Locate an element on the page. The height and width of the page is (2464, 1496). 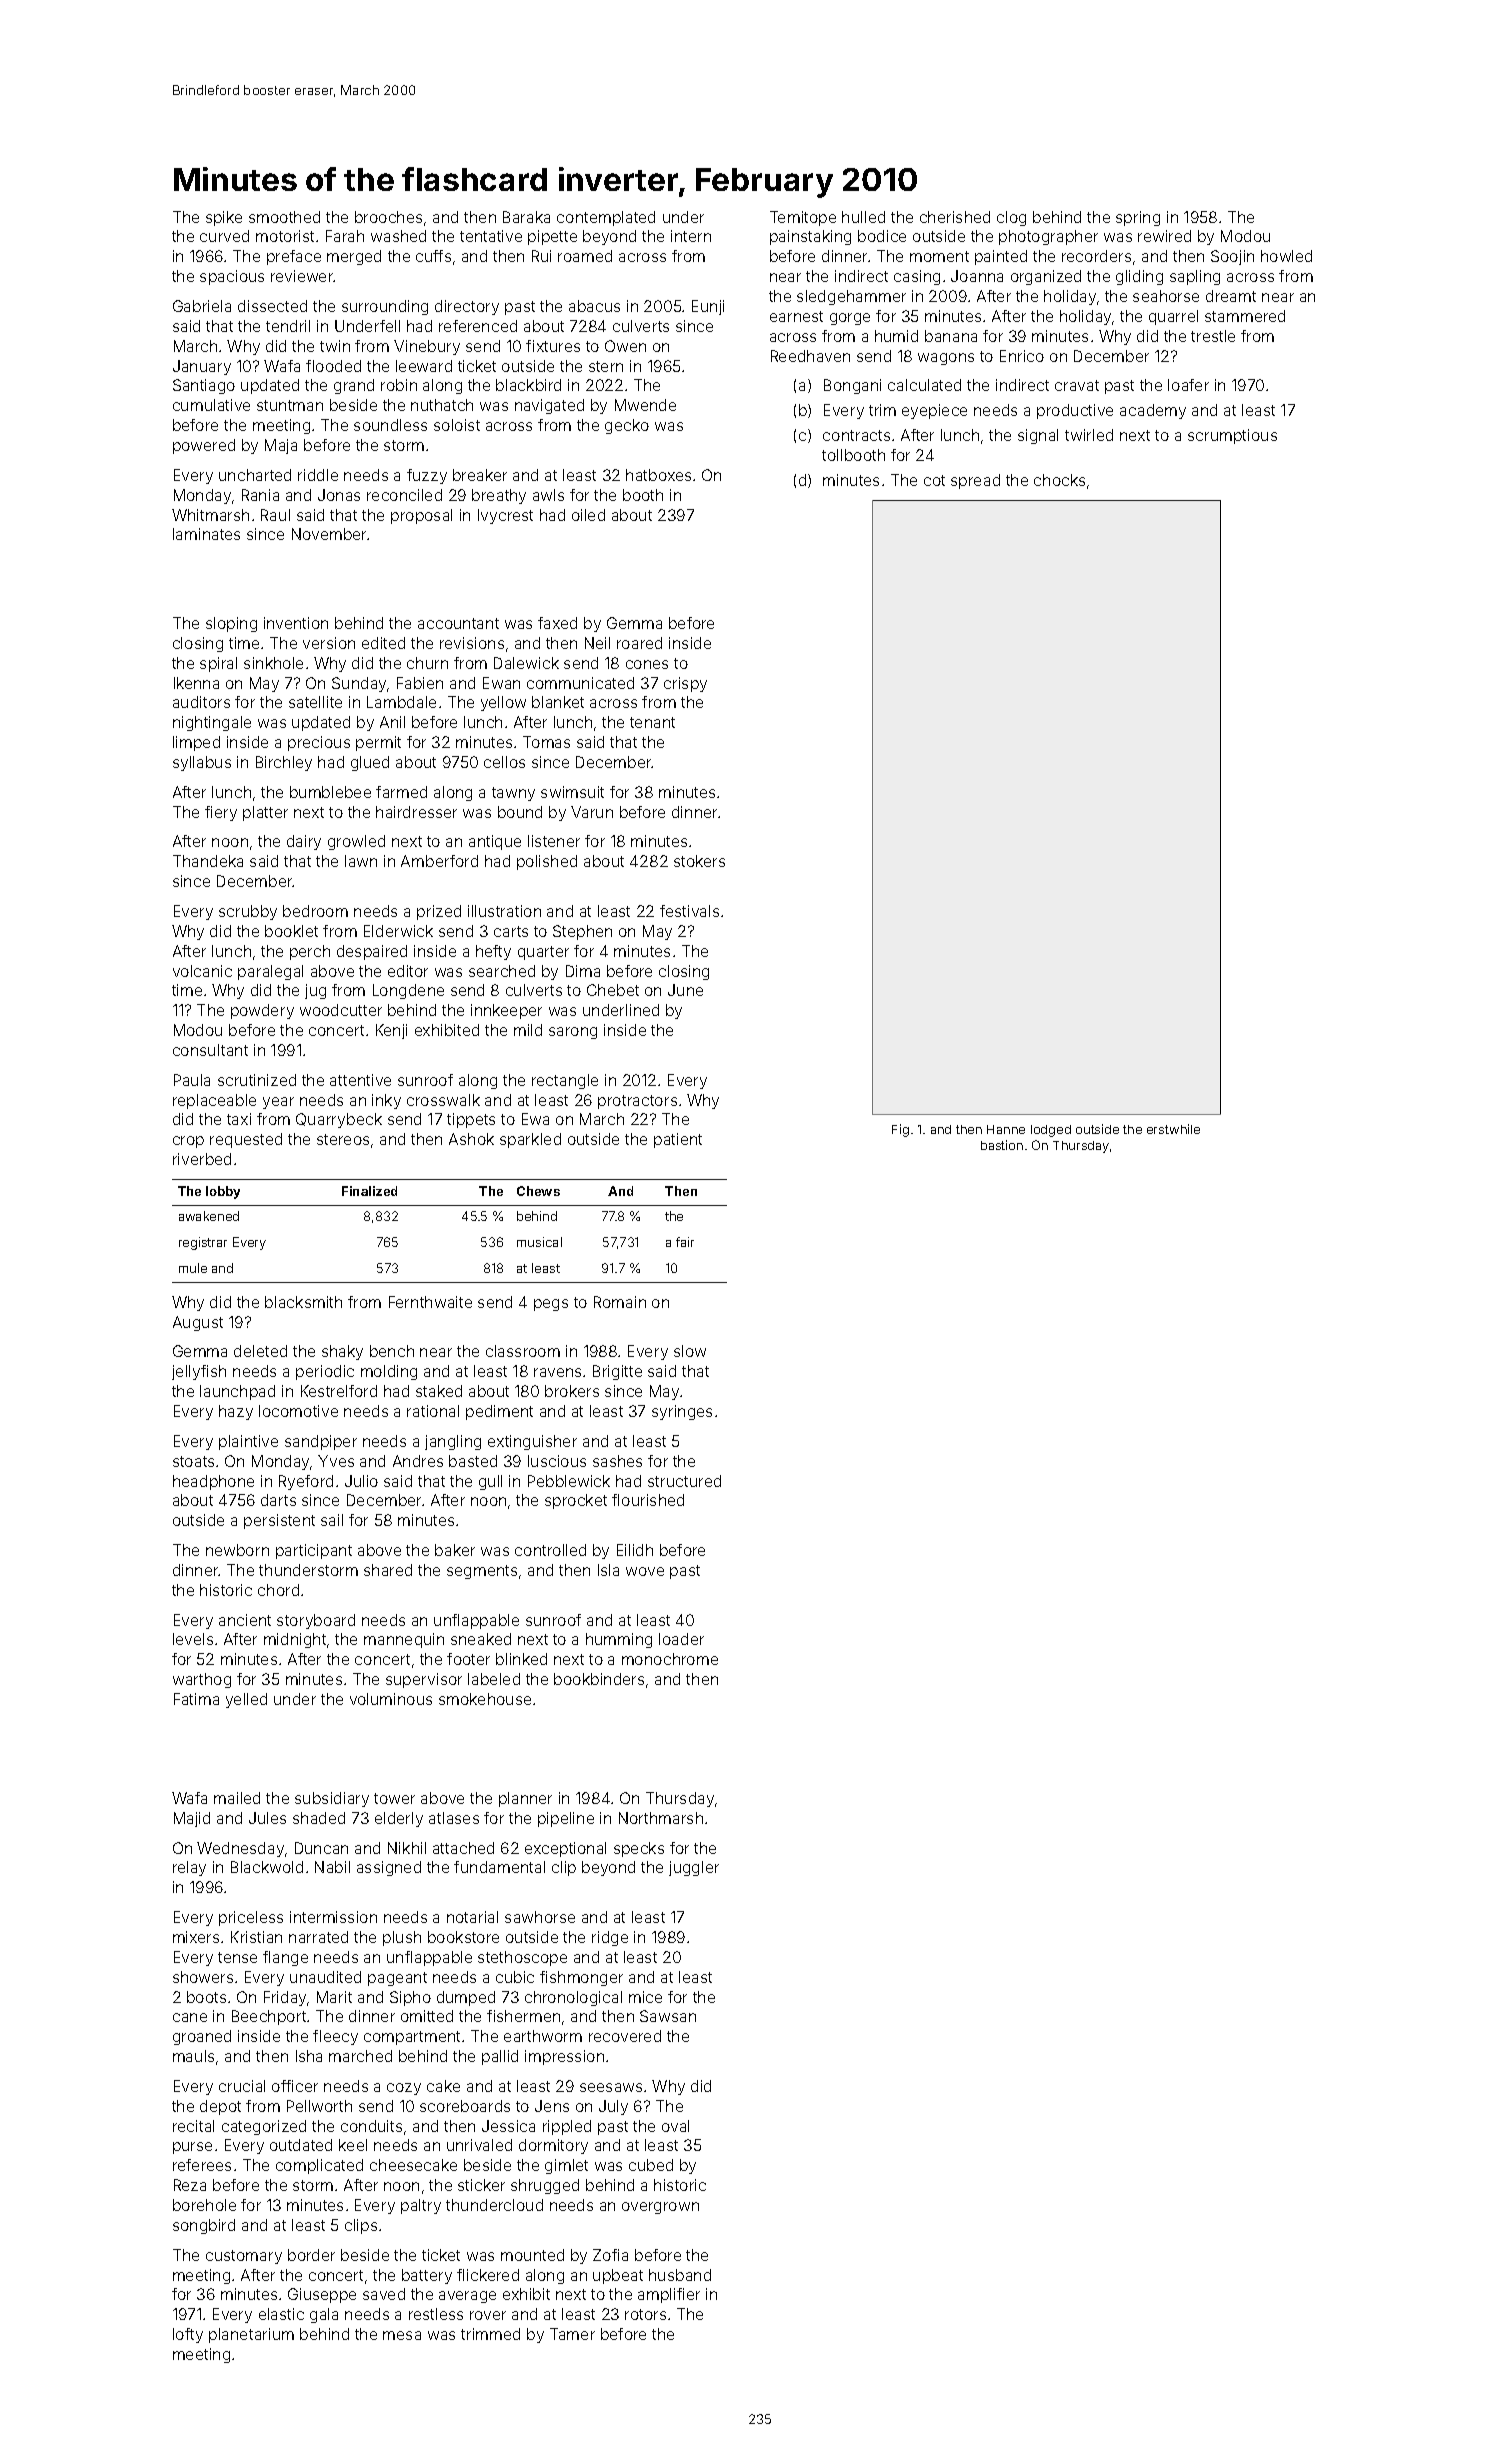
lodged is located at coordinates (1051, 1131).
